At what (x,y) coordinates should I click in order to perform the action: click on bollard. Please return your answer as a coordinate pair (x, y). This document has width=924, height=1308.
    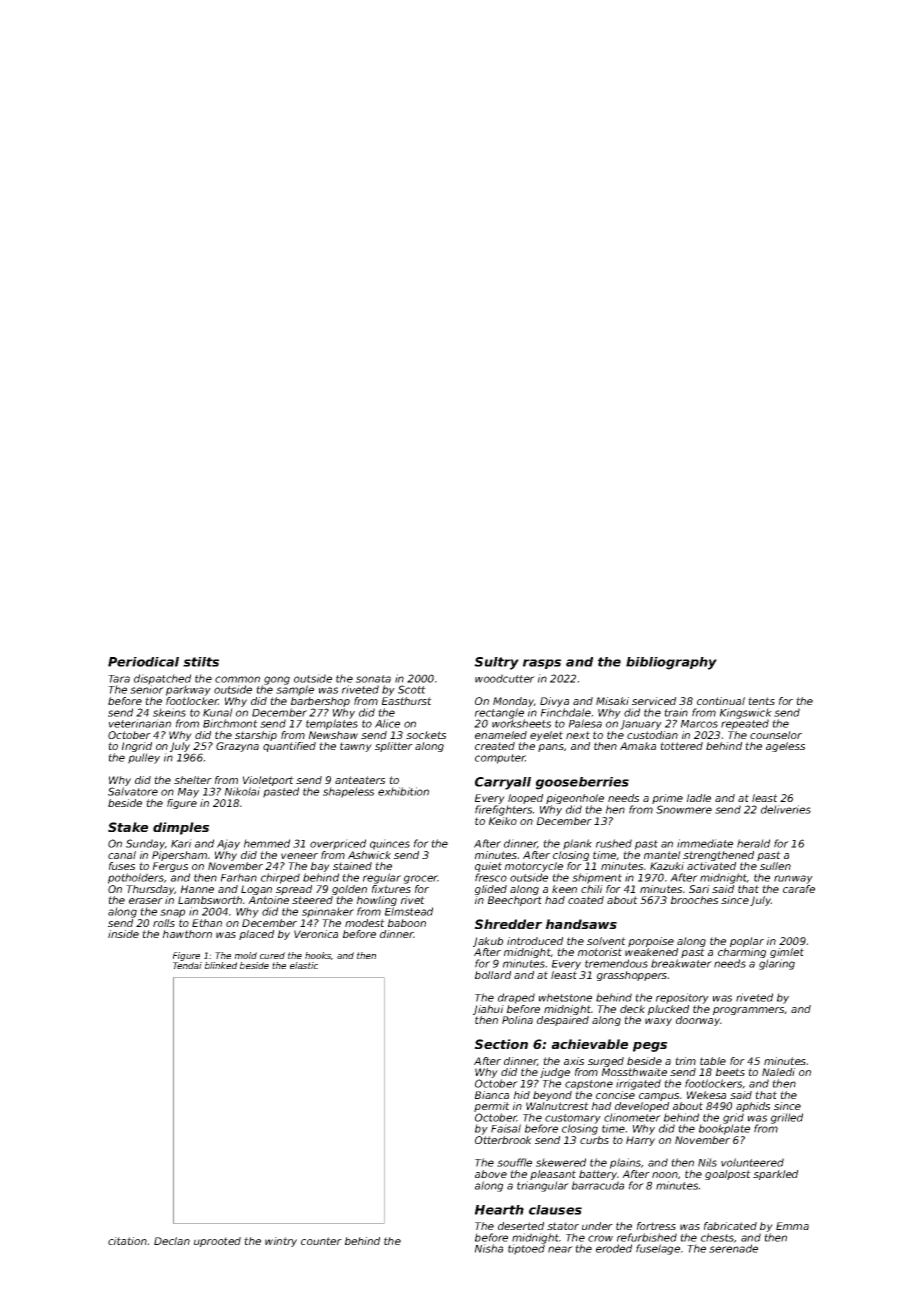
    Looking at the image, I should click on (493, 975).
